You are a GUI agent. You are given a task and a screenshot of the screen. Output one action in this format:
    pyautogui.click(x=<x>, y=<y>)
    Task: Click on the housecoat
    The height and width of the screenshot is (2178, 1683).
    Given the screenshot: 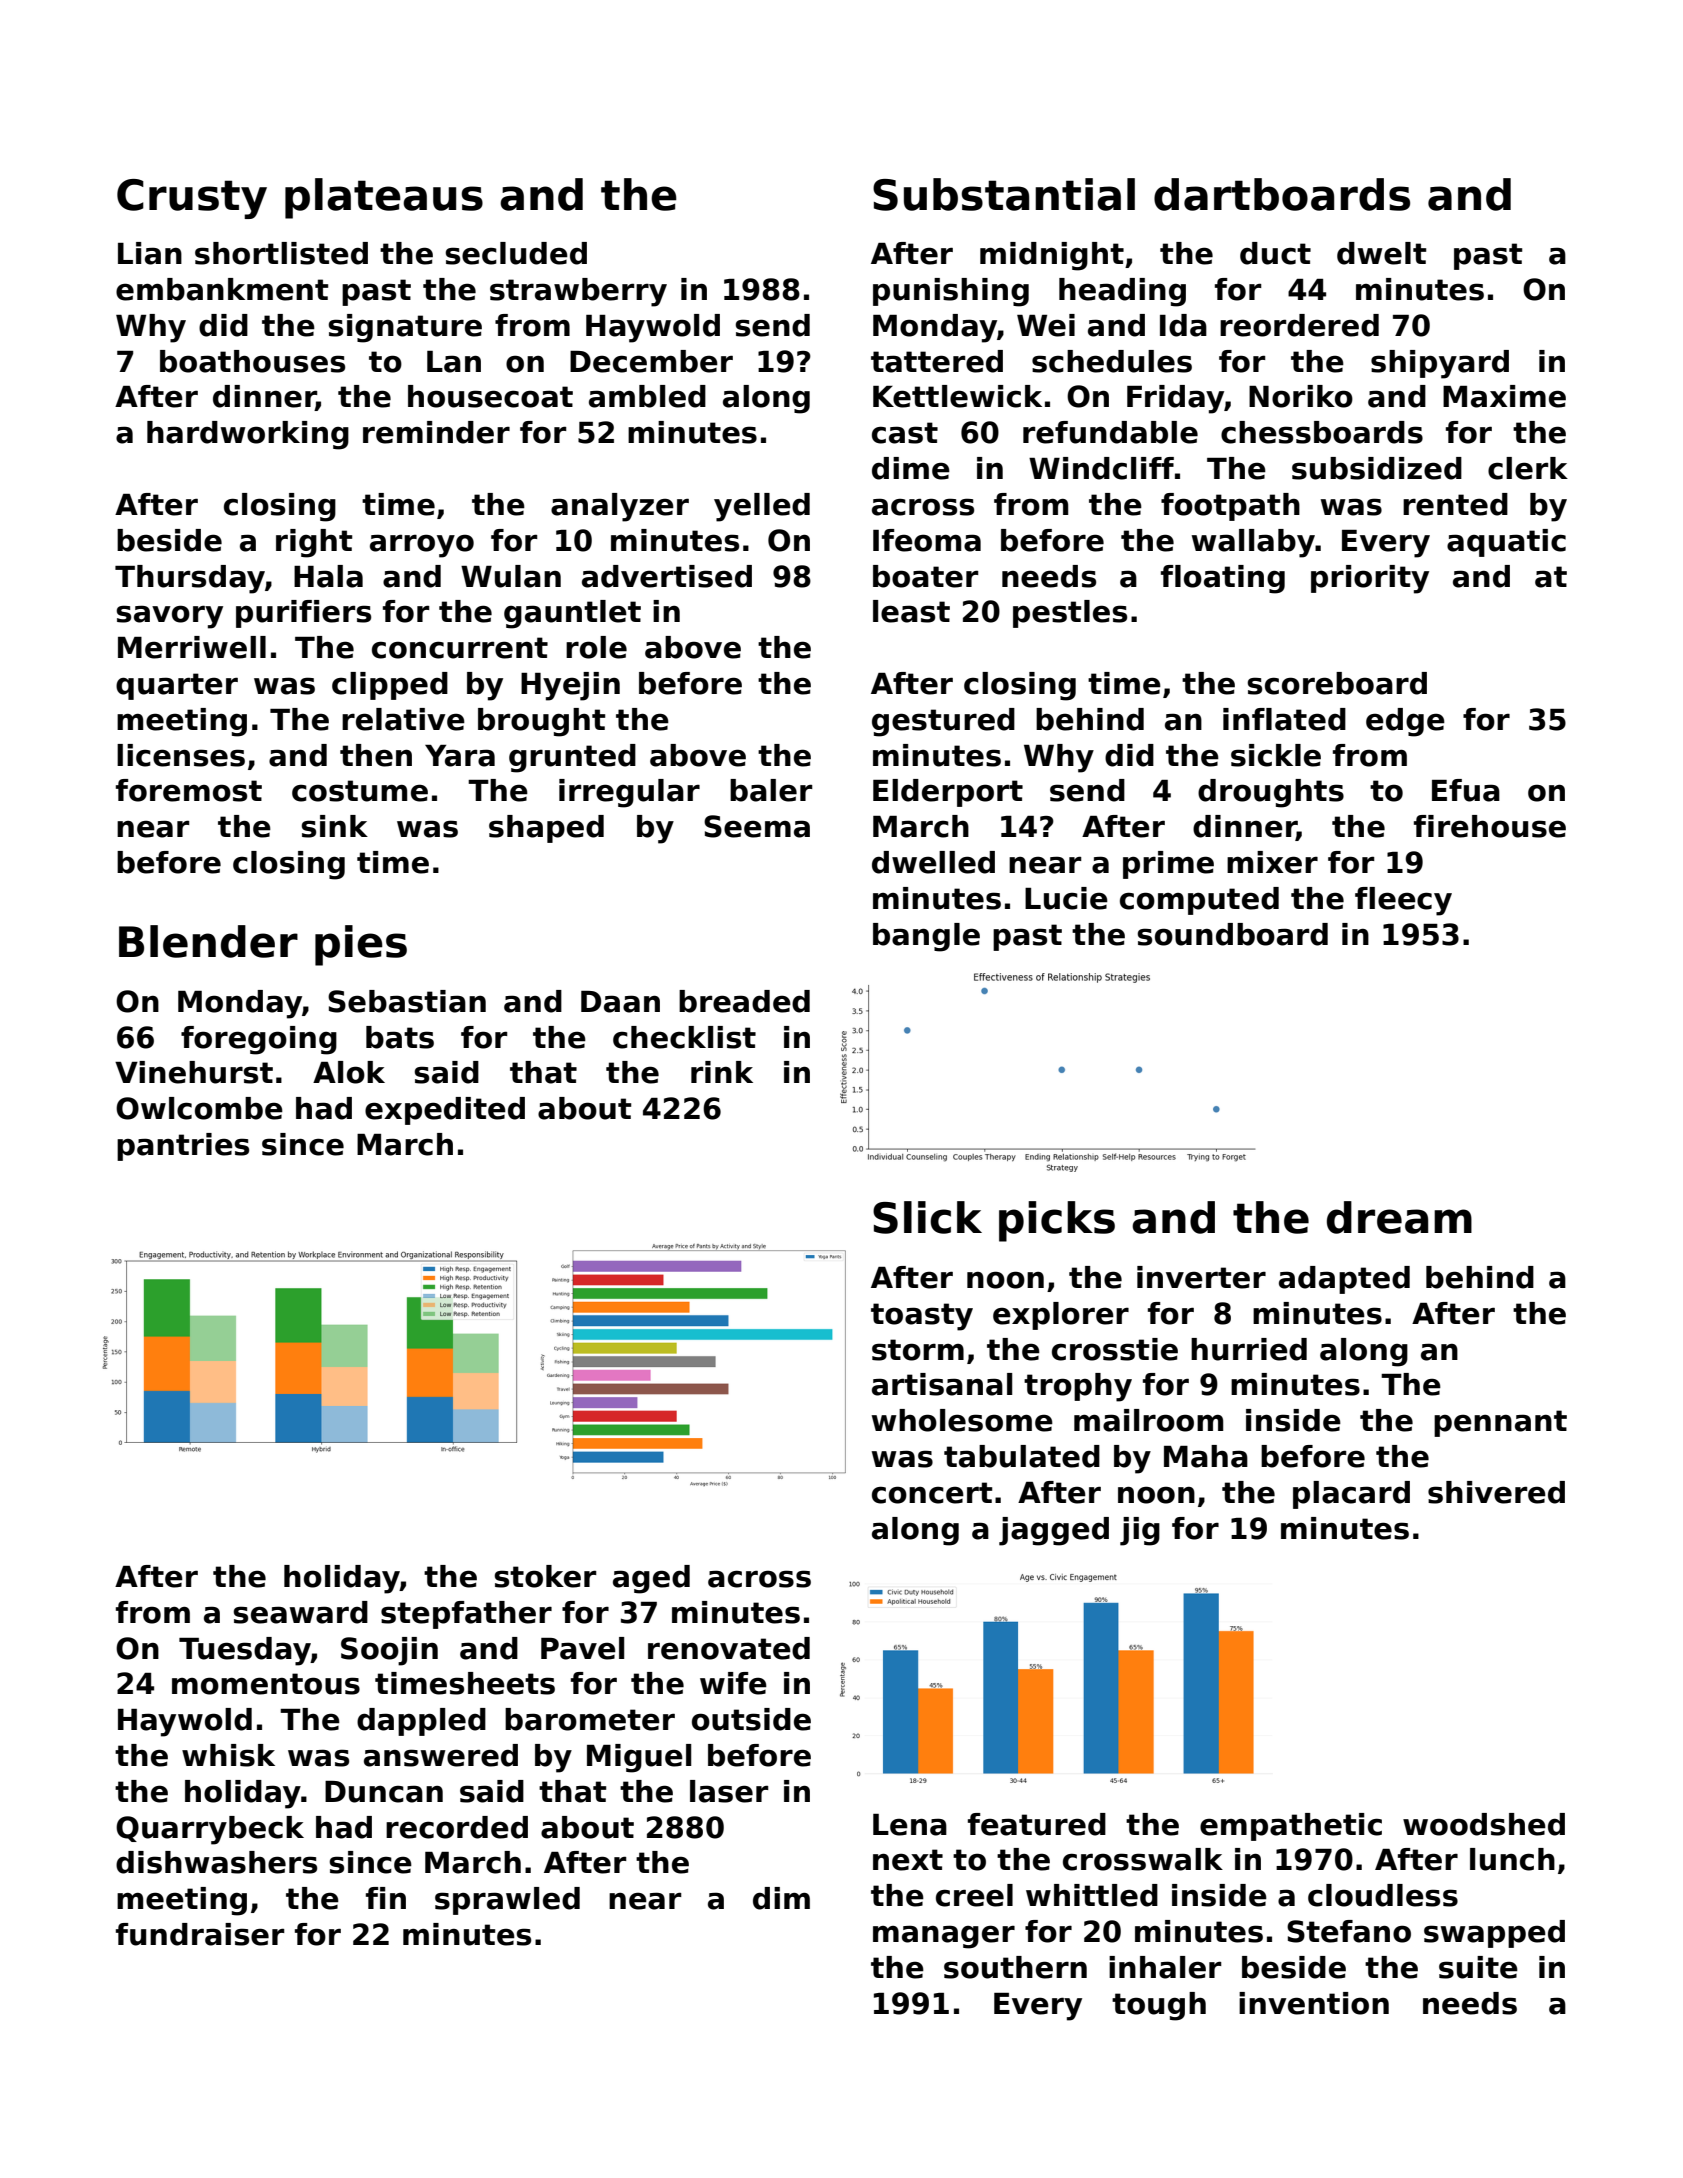 What is the action you would take?
    pyautogui.click(x=490, y=396)
